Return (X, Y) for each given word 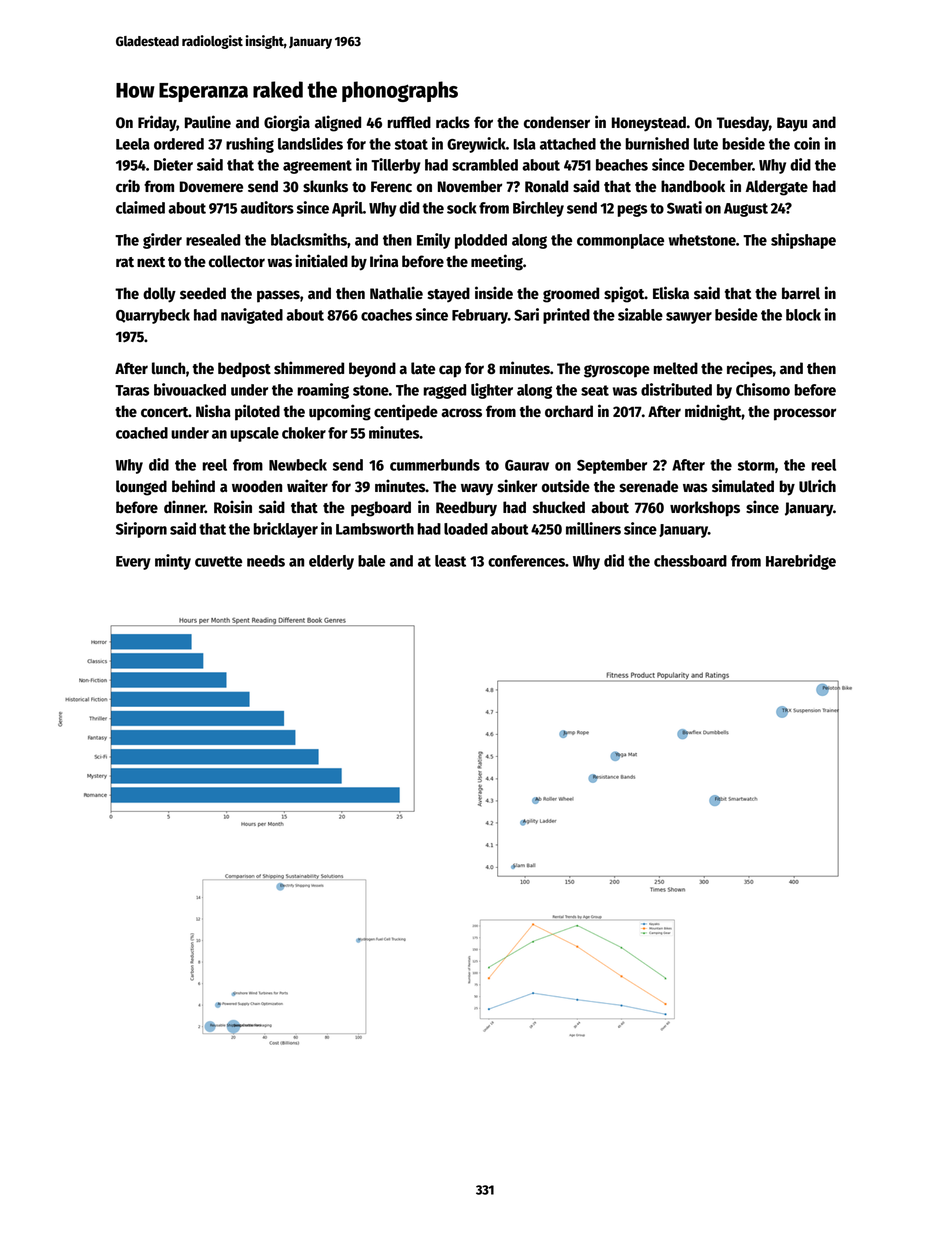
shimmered (309, 368)
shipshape (803, 241)
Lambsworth (375, 529)
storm (756, 465)
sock (461, 208)
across (461, 413)
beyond (372, 370)
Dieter (173, 164)
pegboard (381, 509)
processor (805, 414)
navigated (252, 316)
